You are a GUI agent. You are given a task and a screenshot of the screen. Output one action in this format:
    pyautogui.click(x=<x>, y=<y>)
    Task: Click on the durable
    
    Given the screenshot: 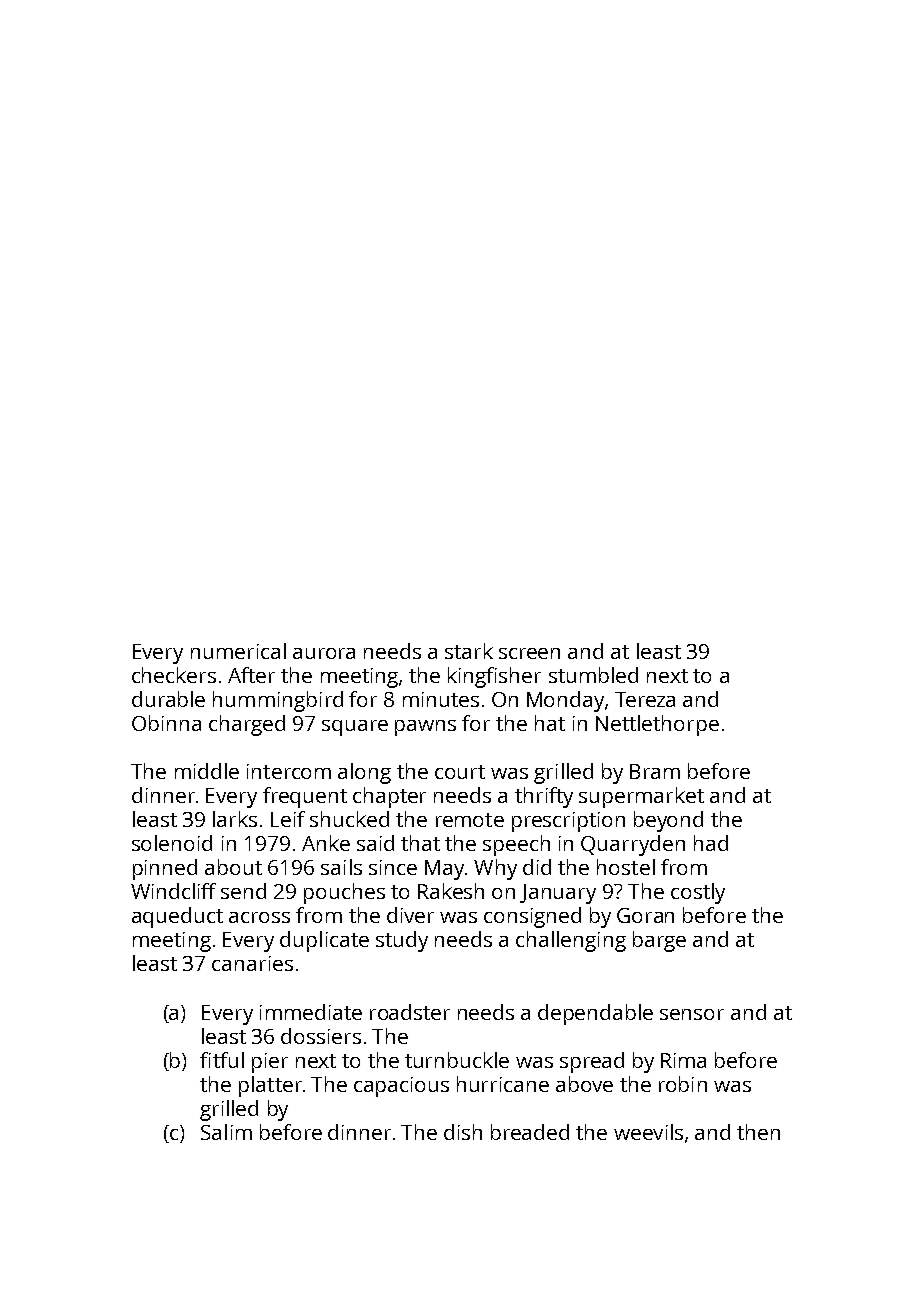 What is the action you would take?
    pyautogui.click(x=168, y=699)
